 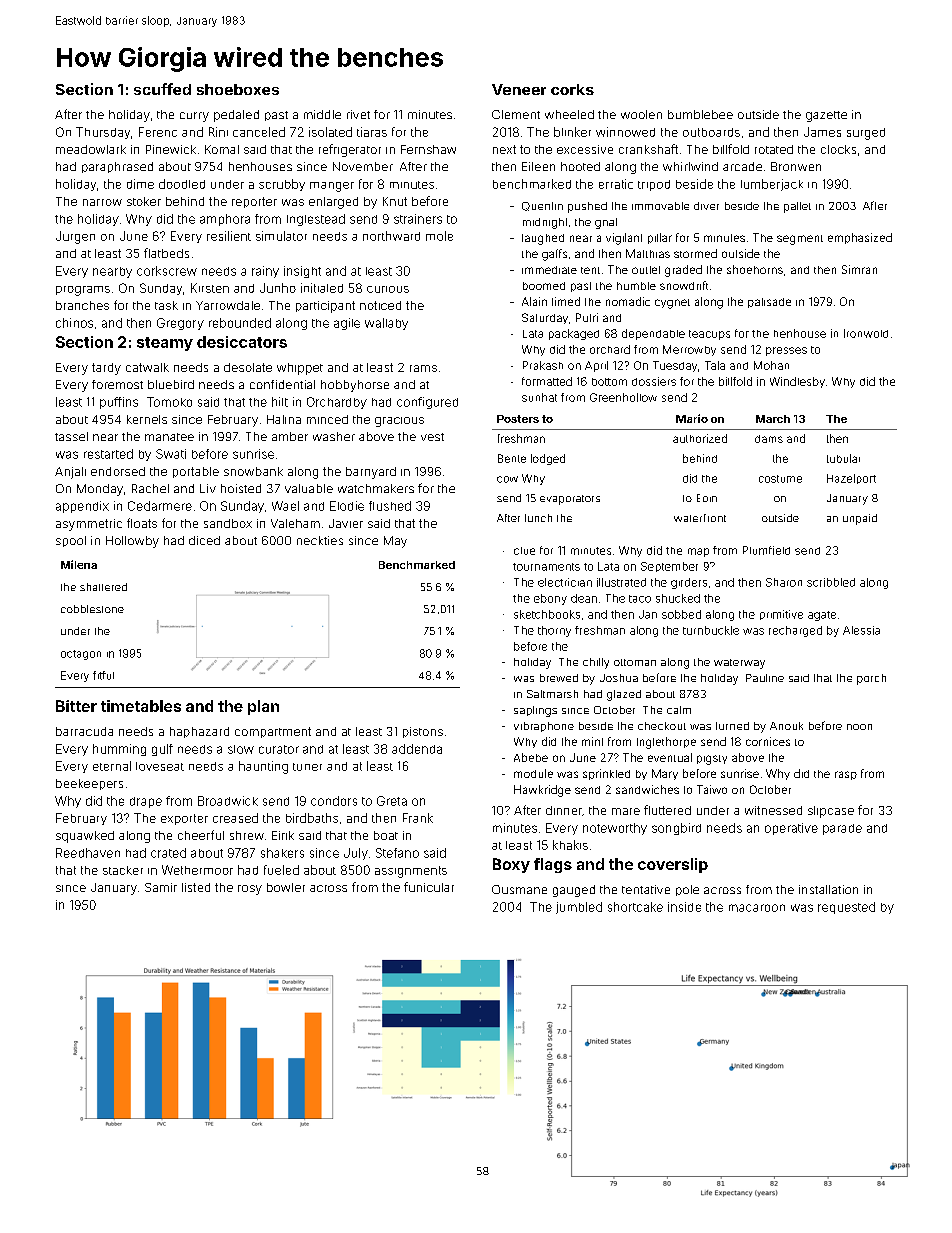 What do you see at coordinates (797, 207) in the image?
I see `pallet` at bounding box center [797, 207].
